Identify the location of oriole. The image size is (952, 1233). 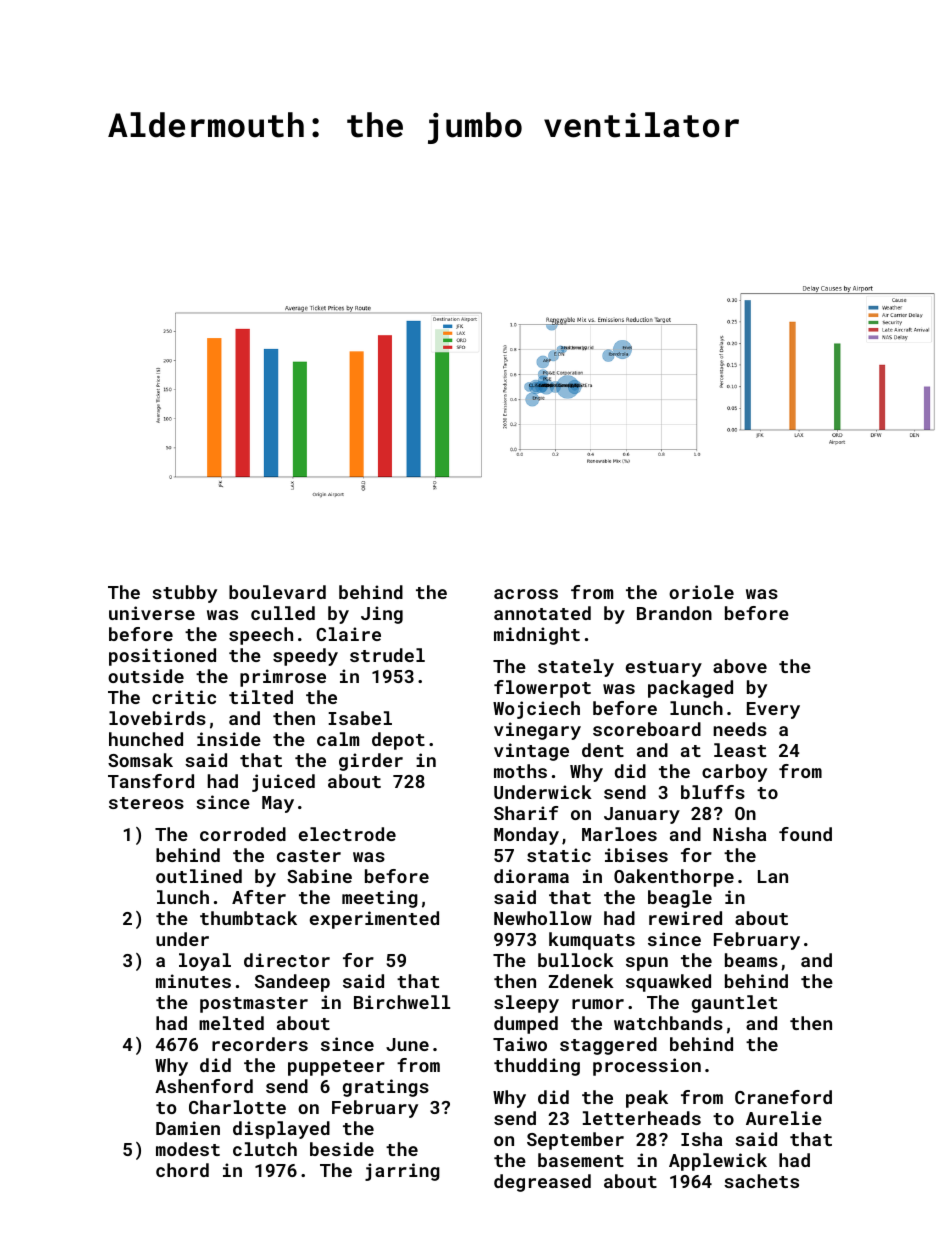
(701, 592).
